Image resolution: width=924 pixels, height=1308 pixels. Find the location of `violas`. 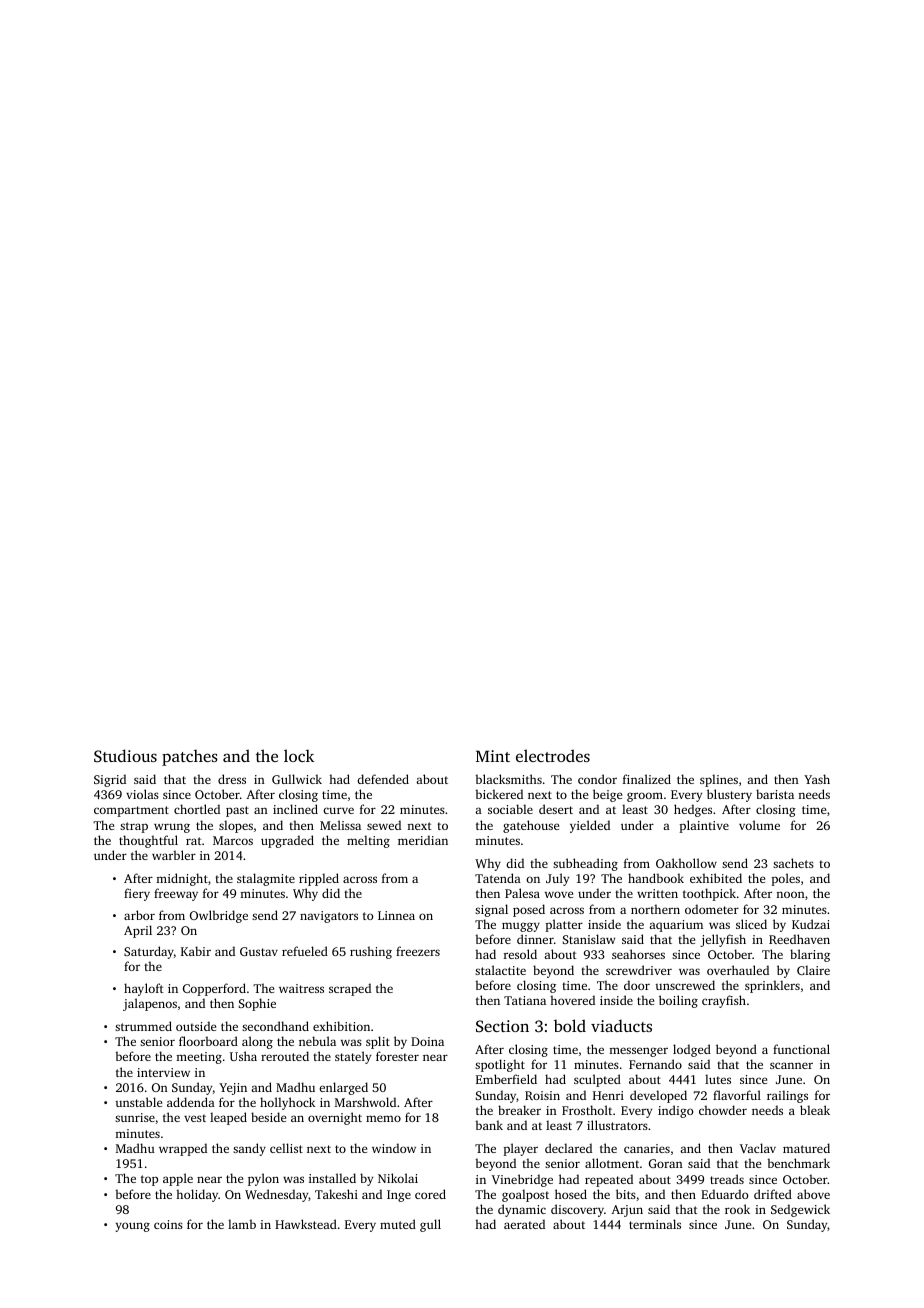

violas is located at coordinates (142, 794).
